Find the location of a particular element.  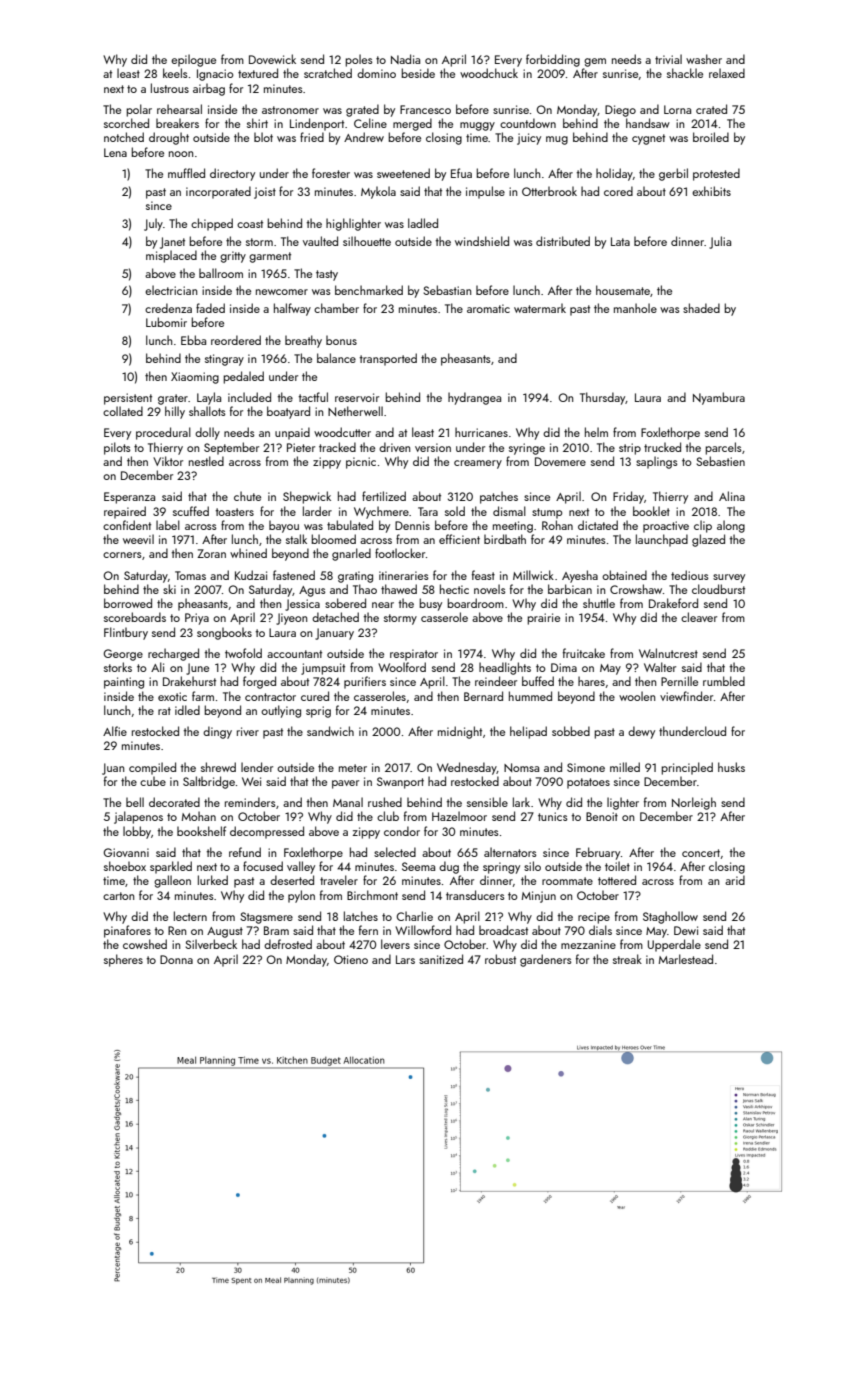

borrowed is located at coordinates (128, 603).
